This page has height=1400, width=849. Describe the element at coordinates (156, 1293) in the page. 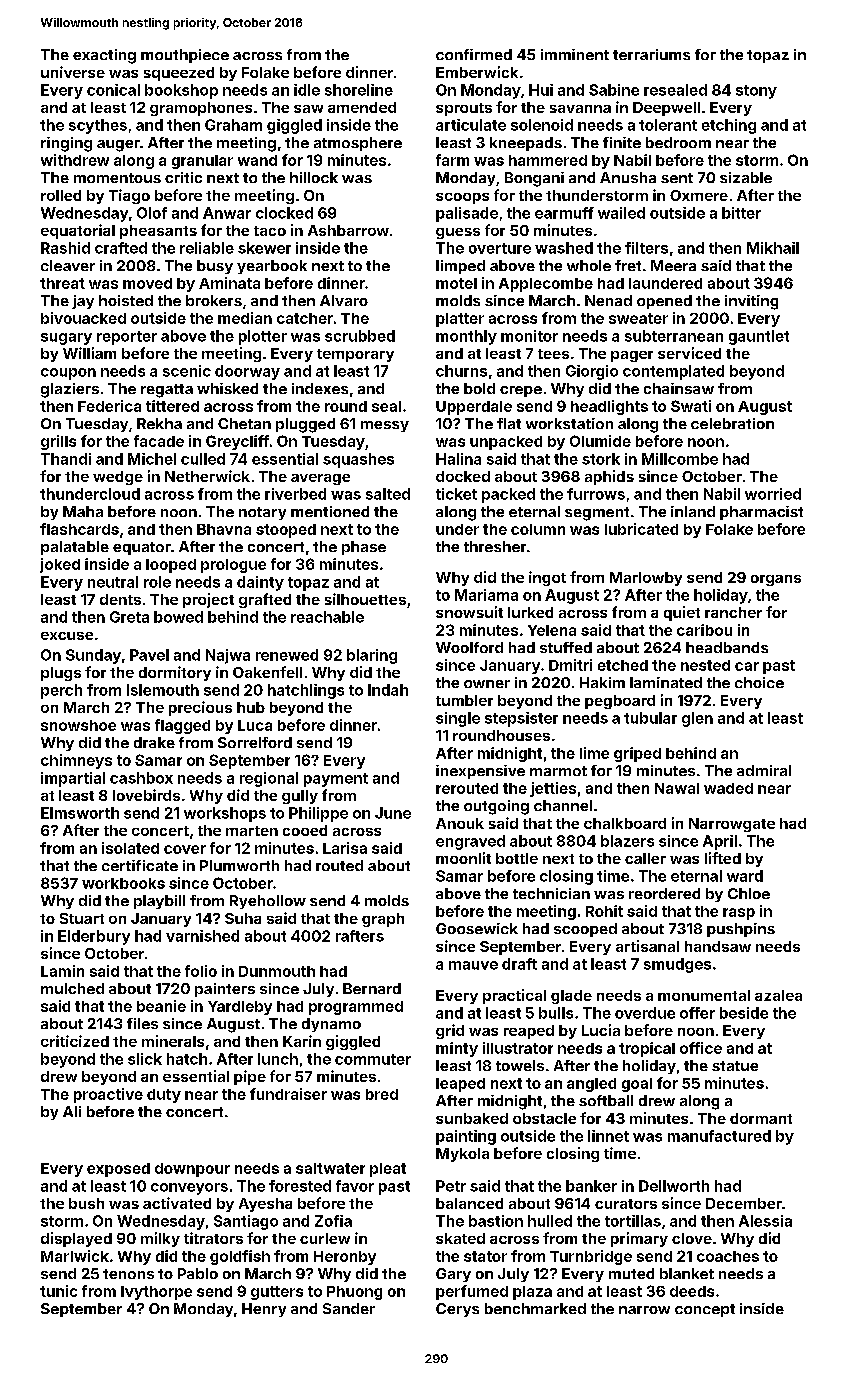

I see `Ivythorpe` at that location.
